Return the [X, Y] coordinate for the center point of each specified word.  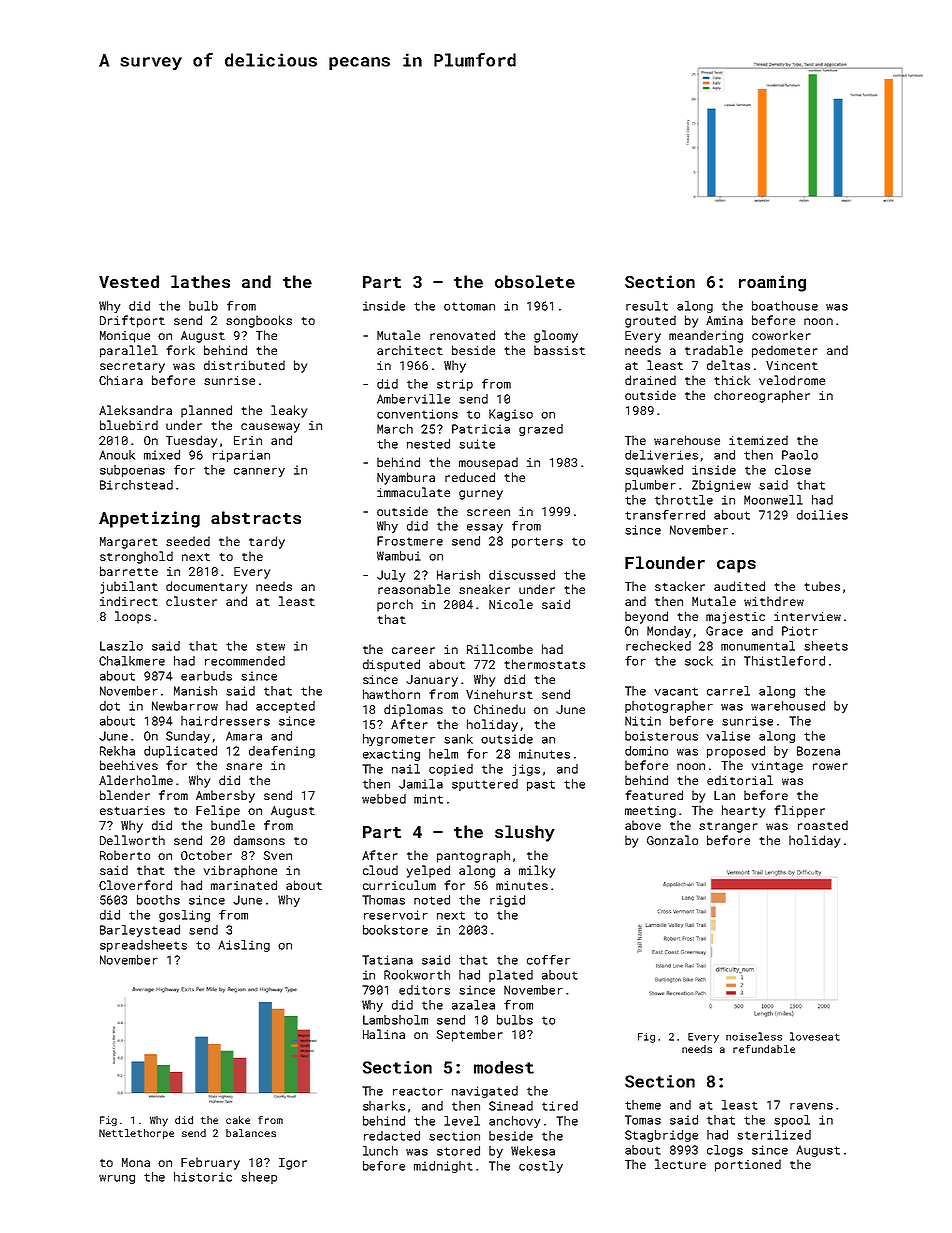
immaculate [413, 492]
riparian [241, 456]
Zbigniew [721, 486]
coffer [548, 960]
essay [485, 528]
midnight [443, 1167]
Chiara [121, 380]
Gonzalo [672, 840]
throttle [684, 500]
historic [203, 1177]
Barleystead [140, 931]
